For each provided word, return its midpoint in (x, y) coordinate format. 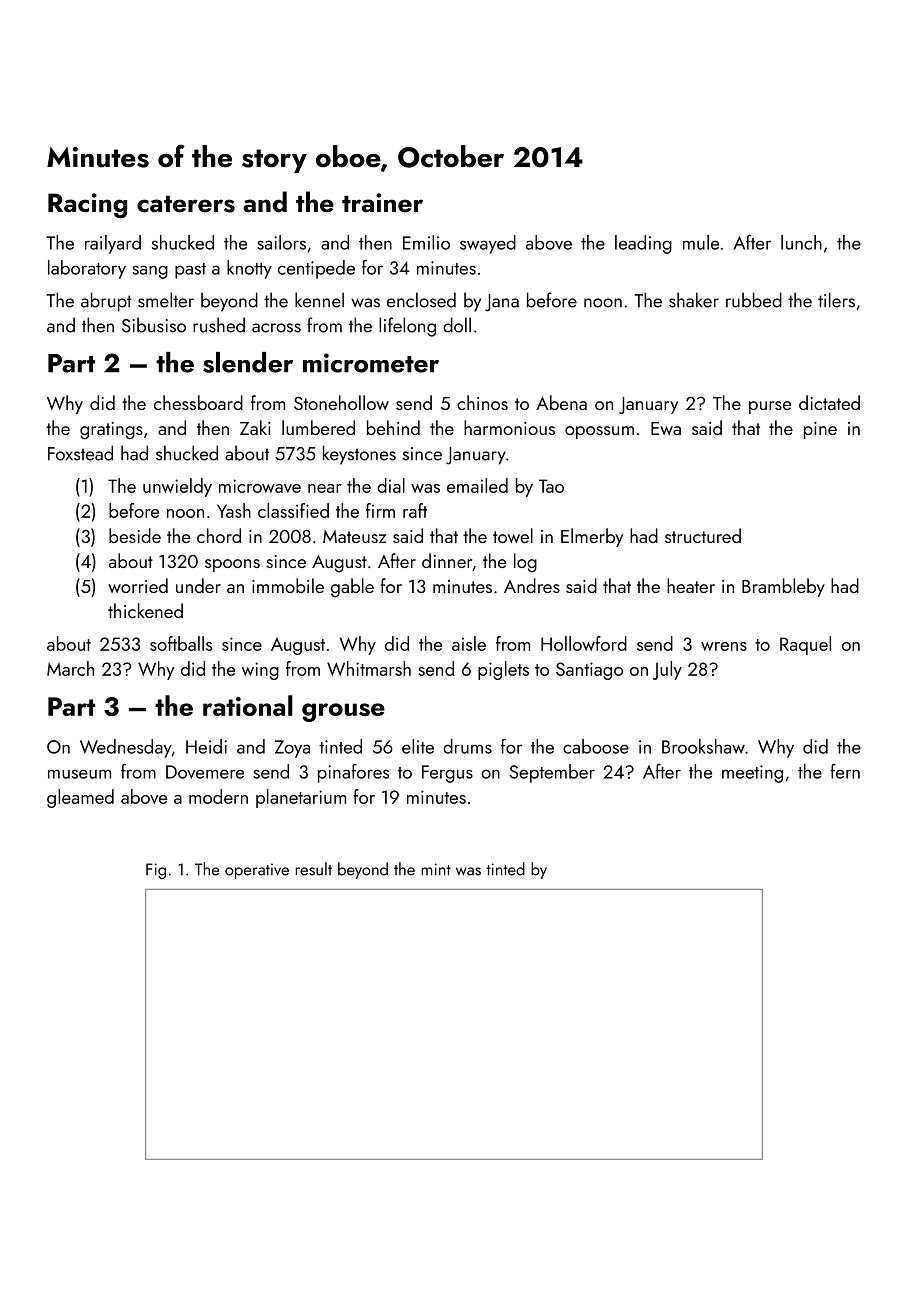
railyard (113, 244)
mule (701, 242)
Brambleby (783, 587)
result (313, 869)
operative (257, 871)
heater (691, 585)
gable (352, 588)
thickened (145, 610)
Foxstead (80, 453)
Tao (551, 486)
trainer (382, 203)
